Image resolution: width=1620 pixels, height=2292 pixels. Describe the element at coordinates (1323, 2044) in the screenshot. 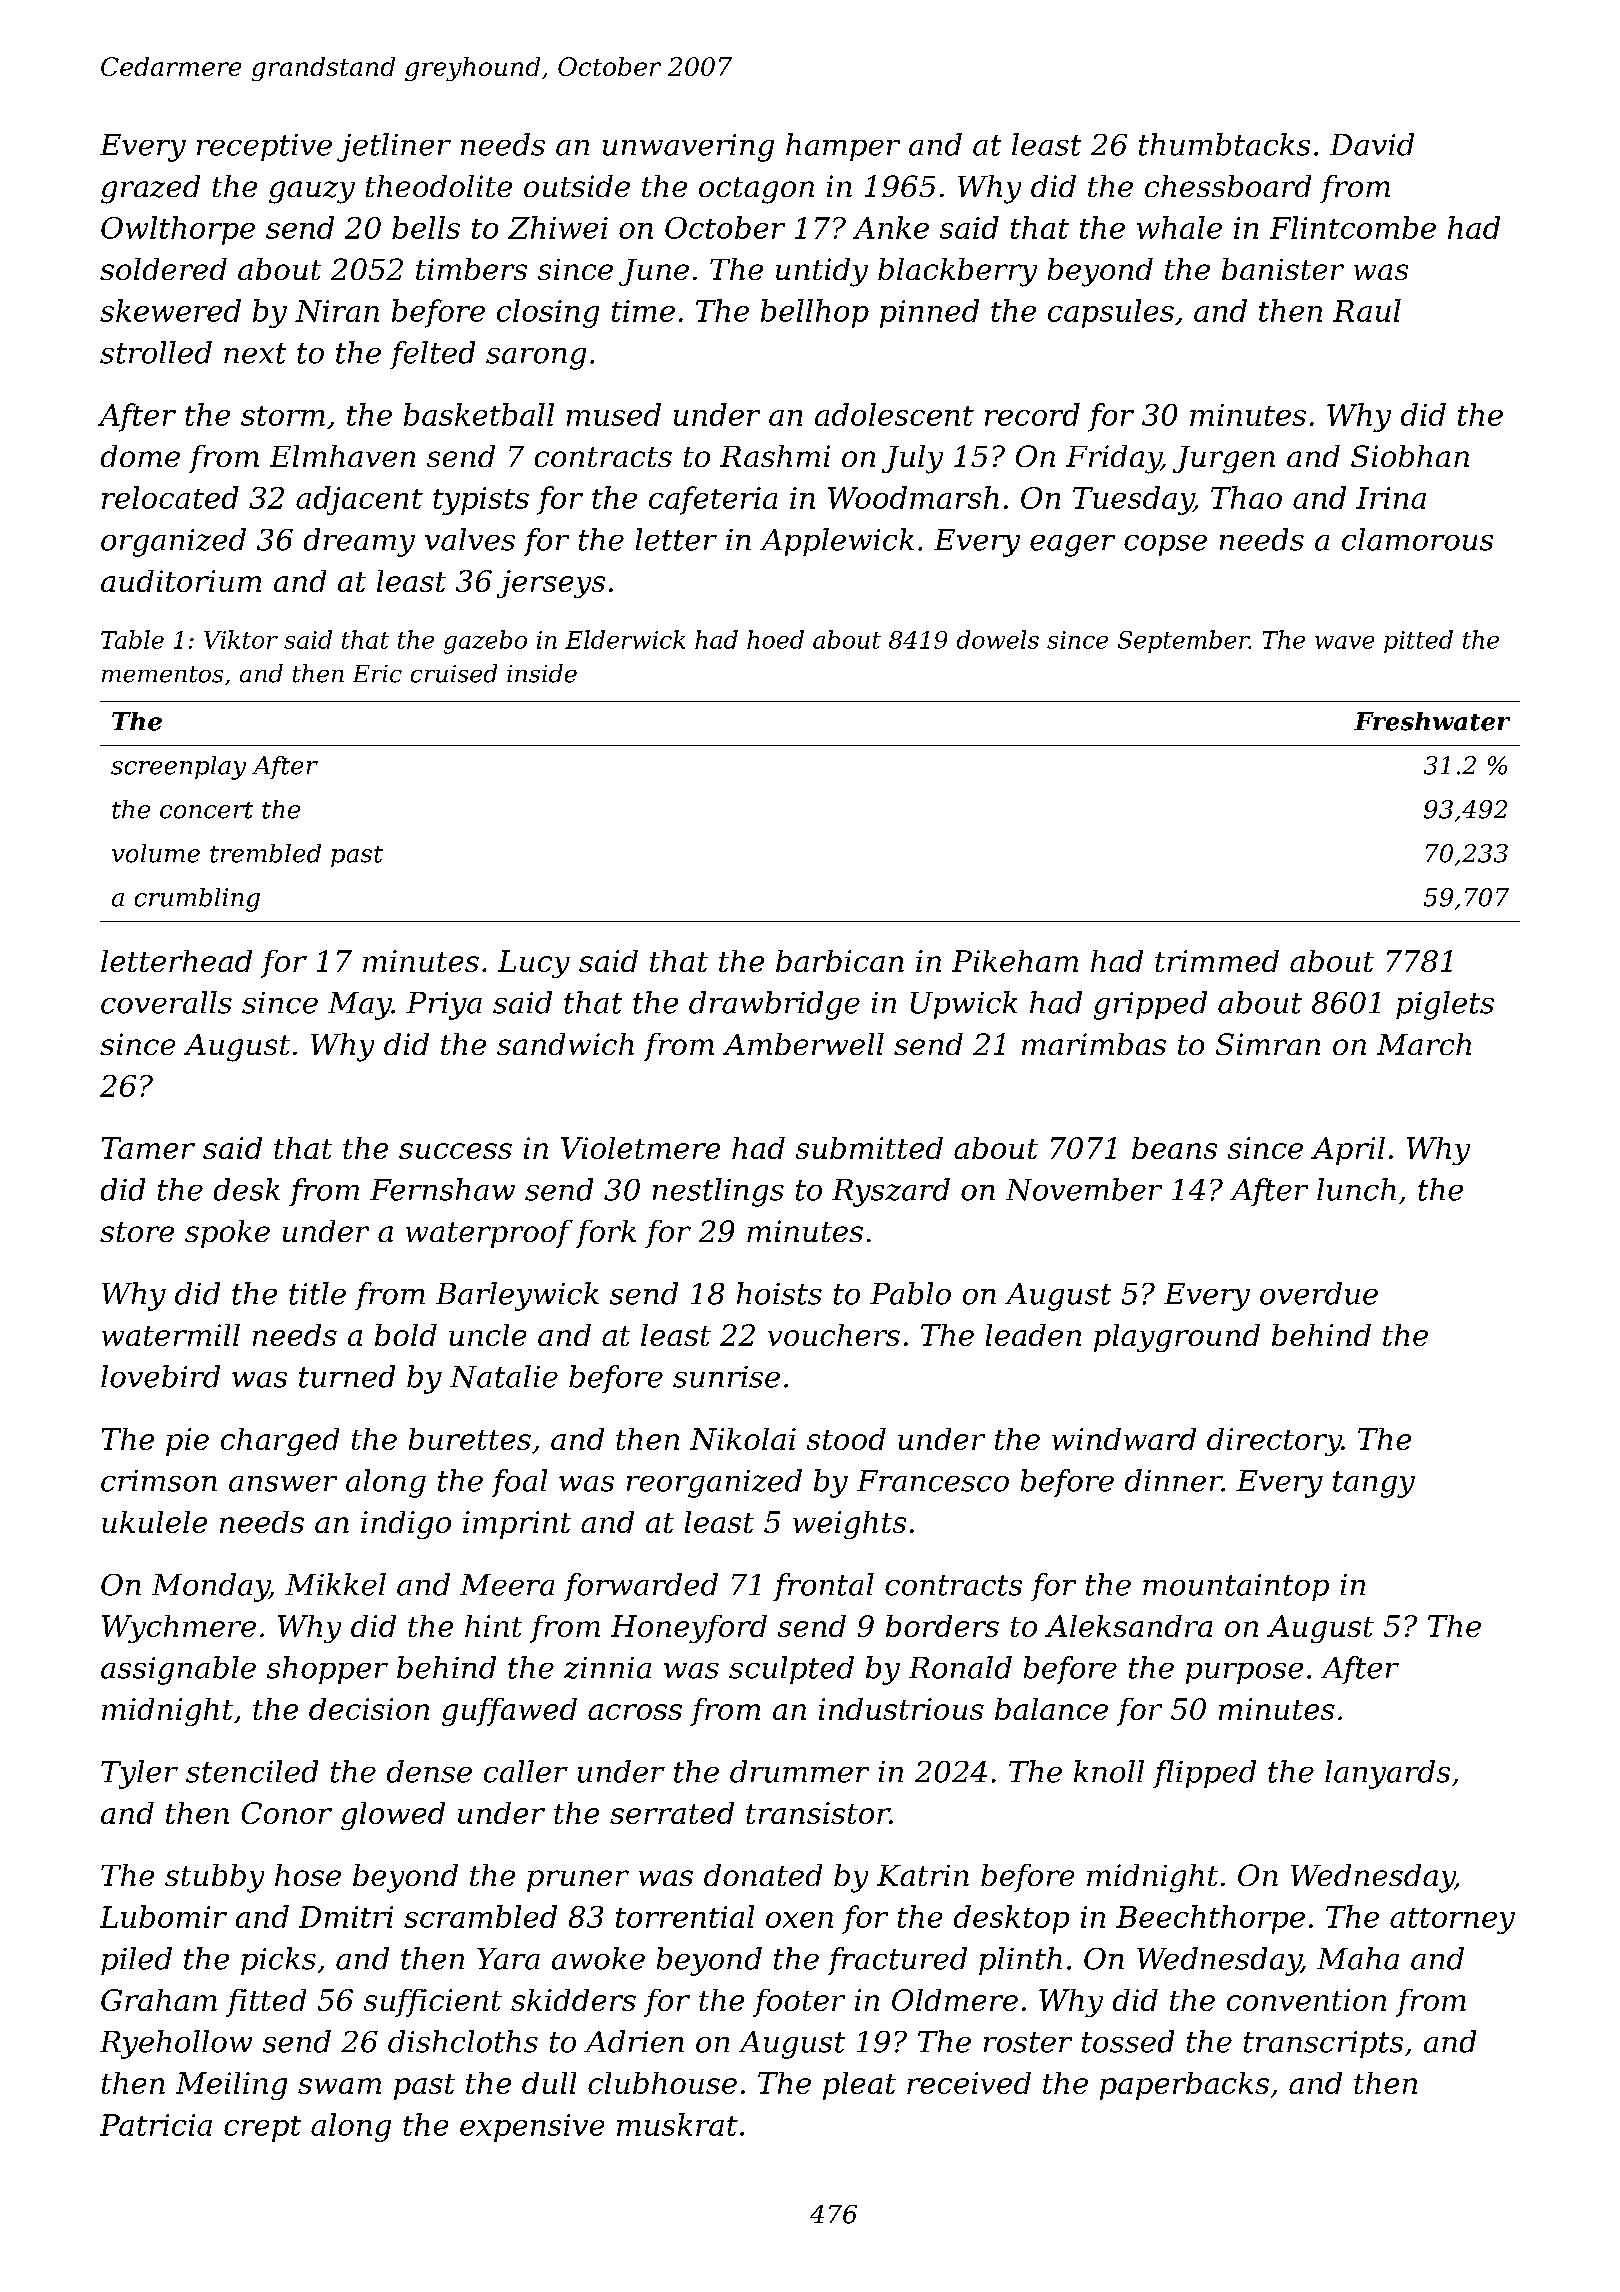

I see `transcripts` at that location.
